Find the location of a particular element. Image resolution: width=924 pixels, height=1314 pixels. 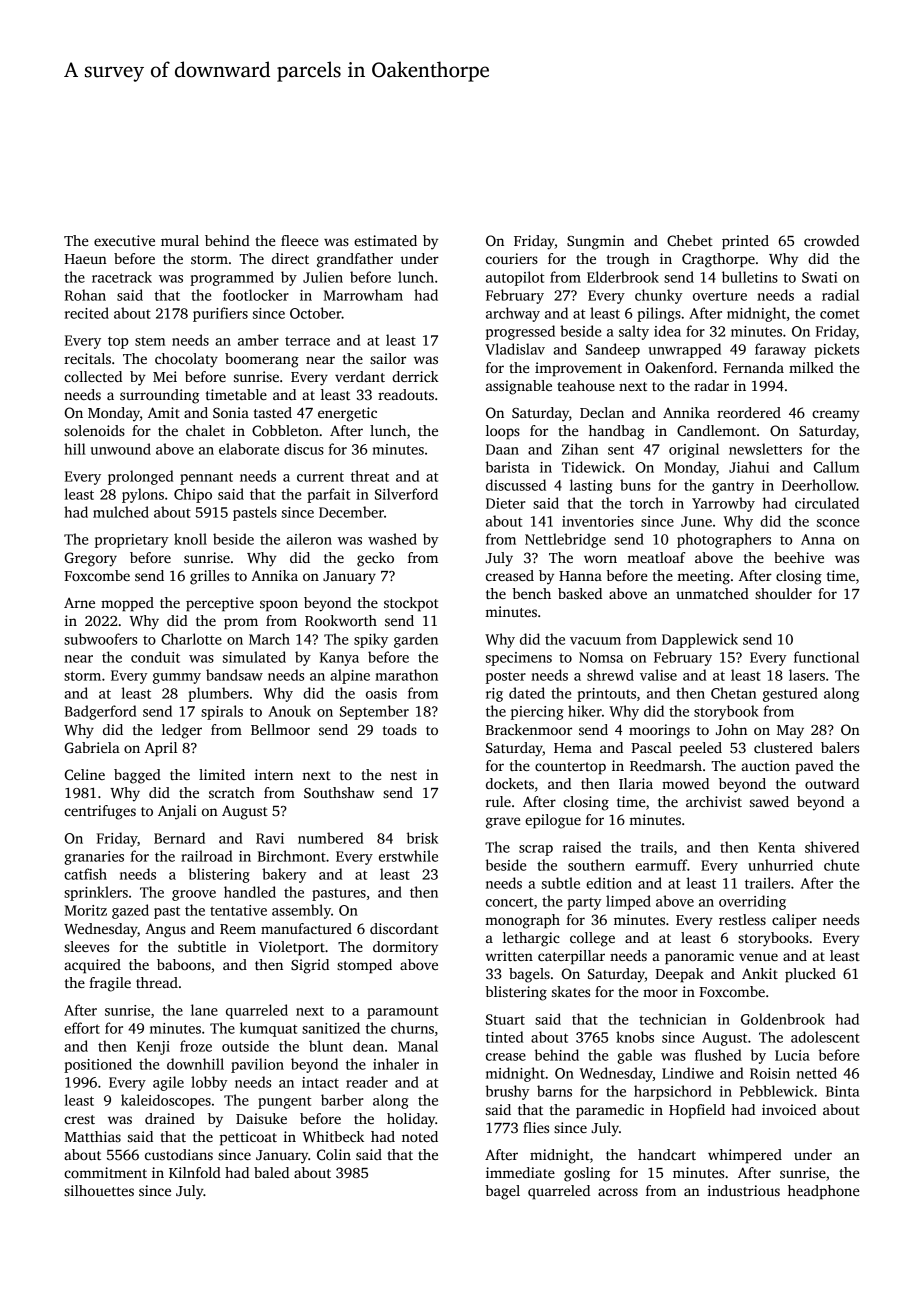

Chebet is located at coordinates (690, 240).
